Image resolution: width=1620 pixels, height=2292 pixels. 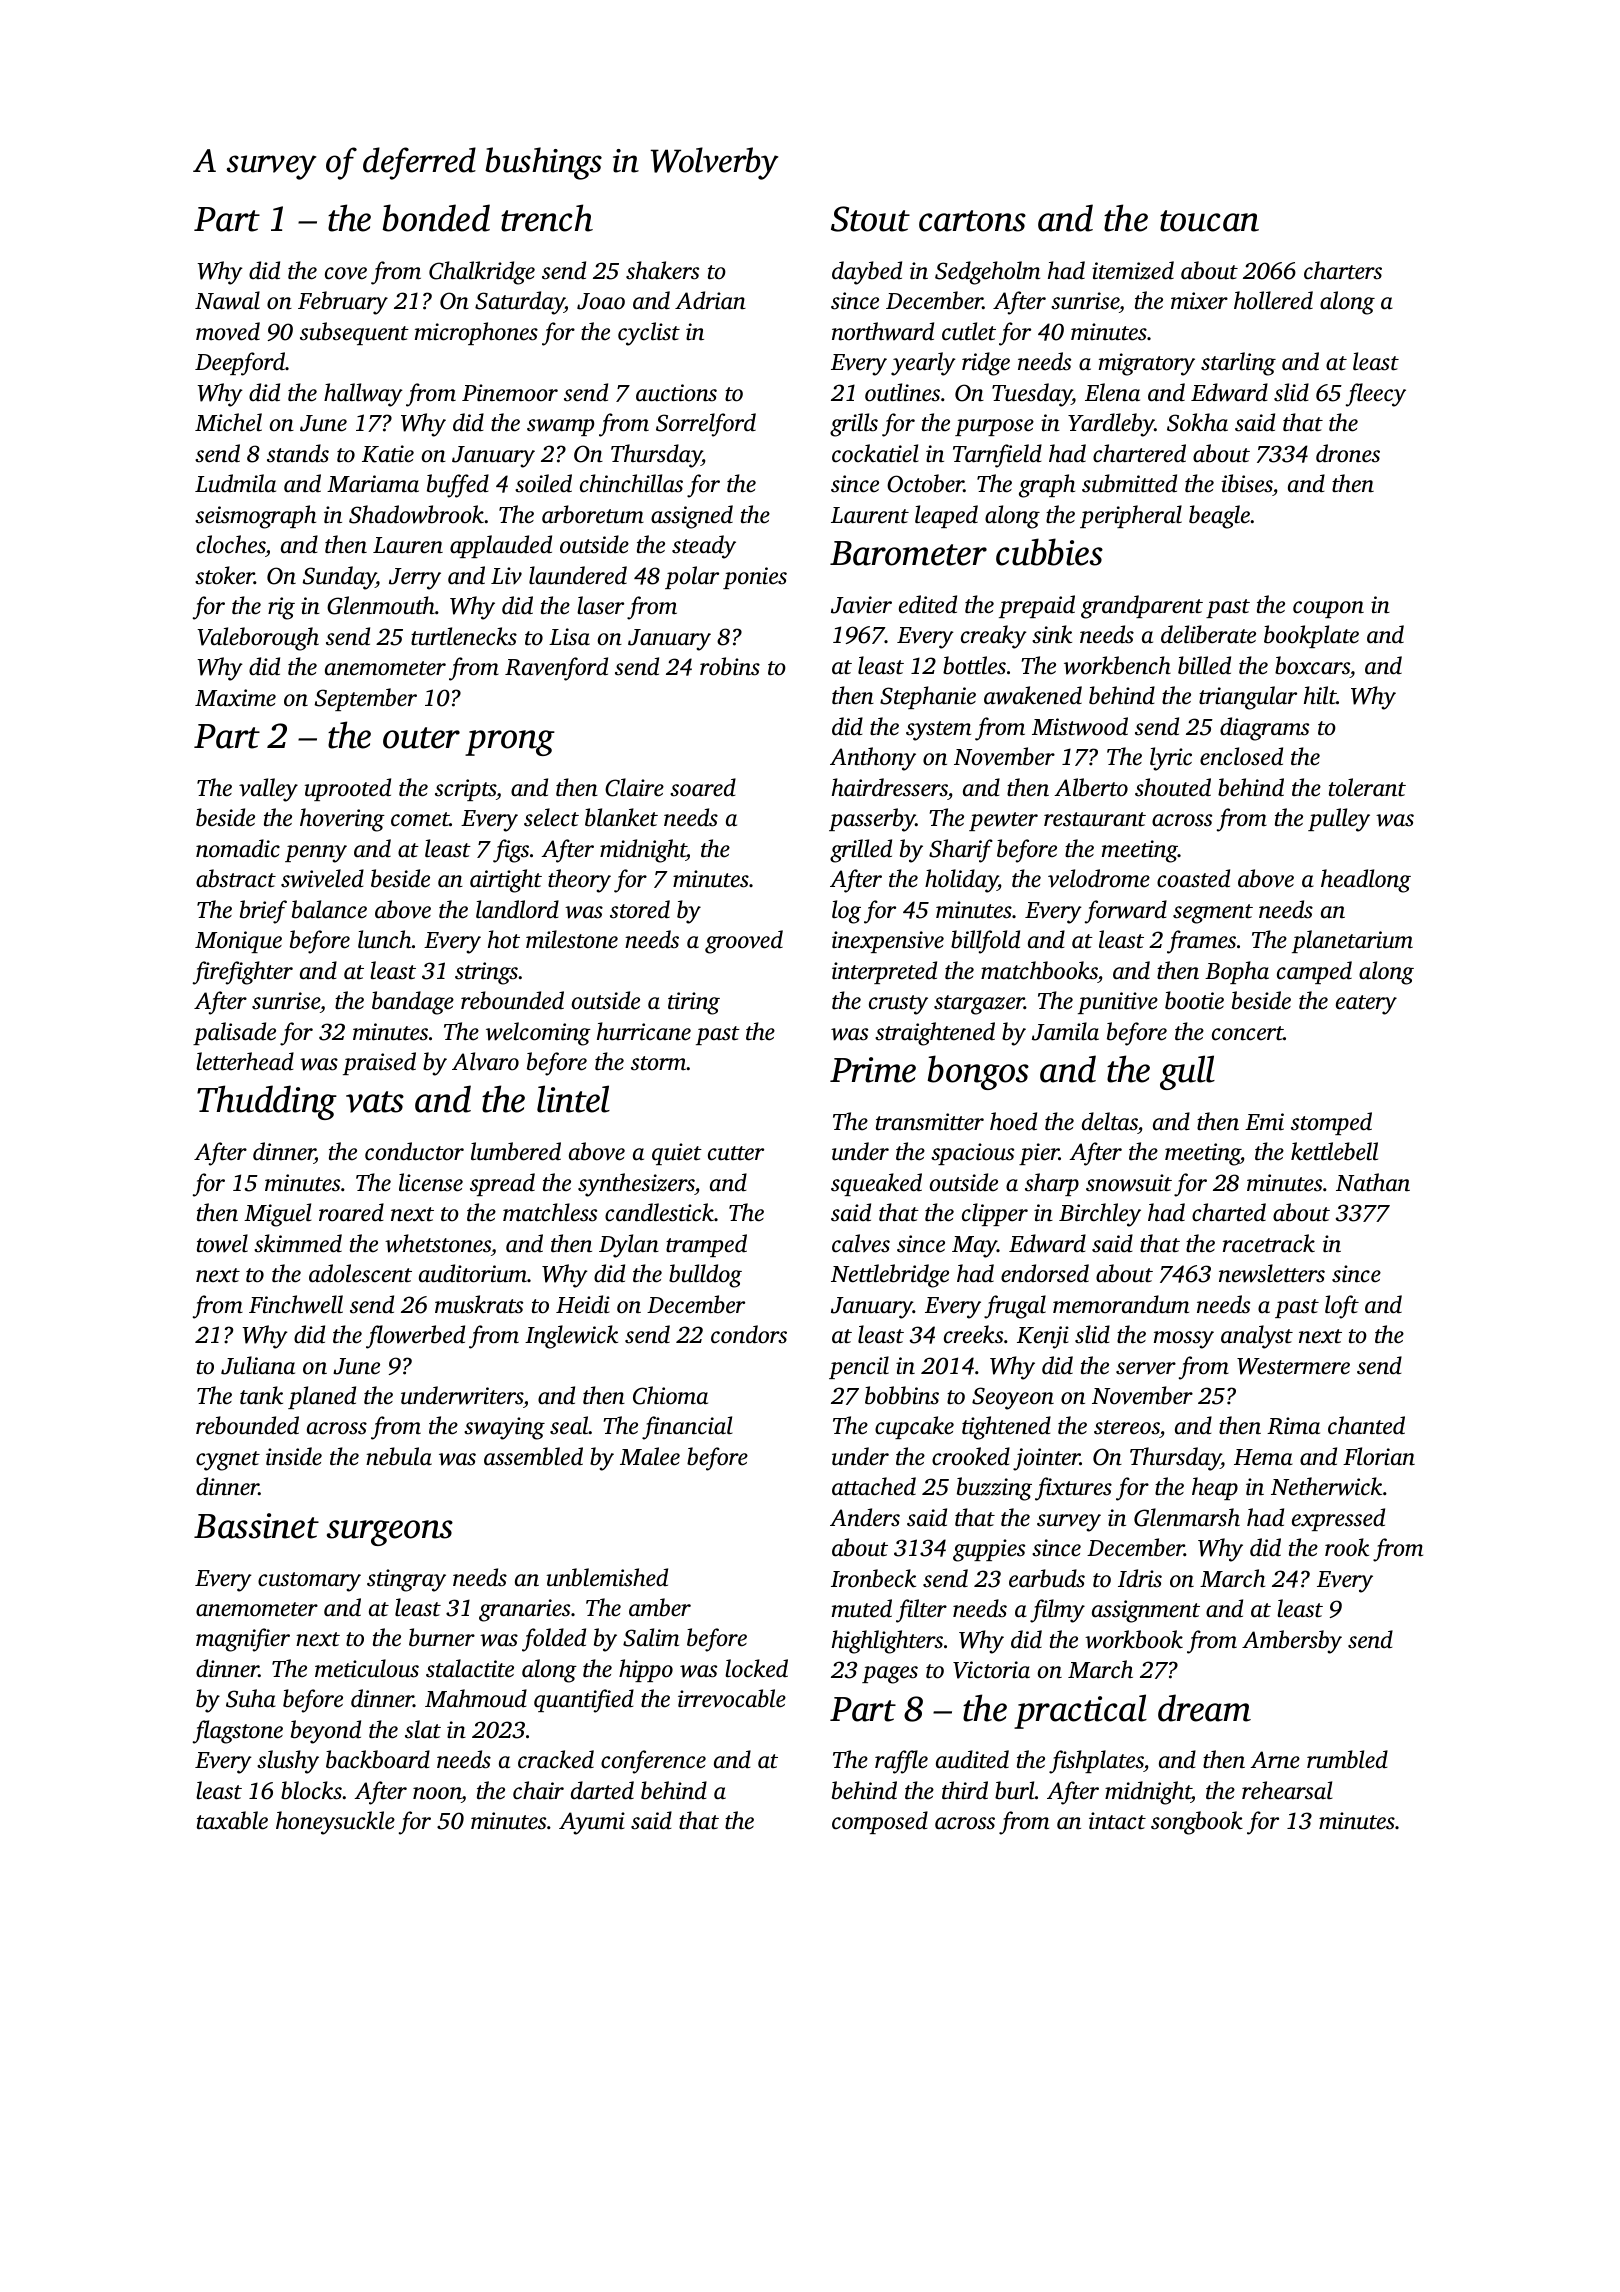 I want to click on rumbled, so click(x=1347, y=1759).
